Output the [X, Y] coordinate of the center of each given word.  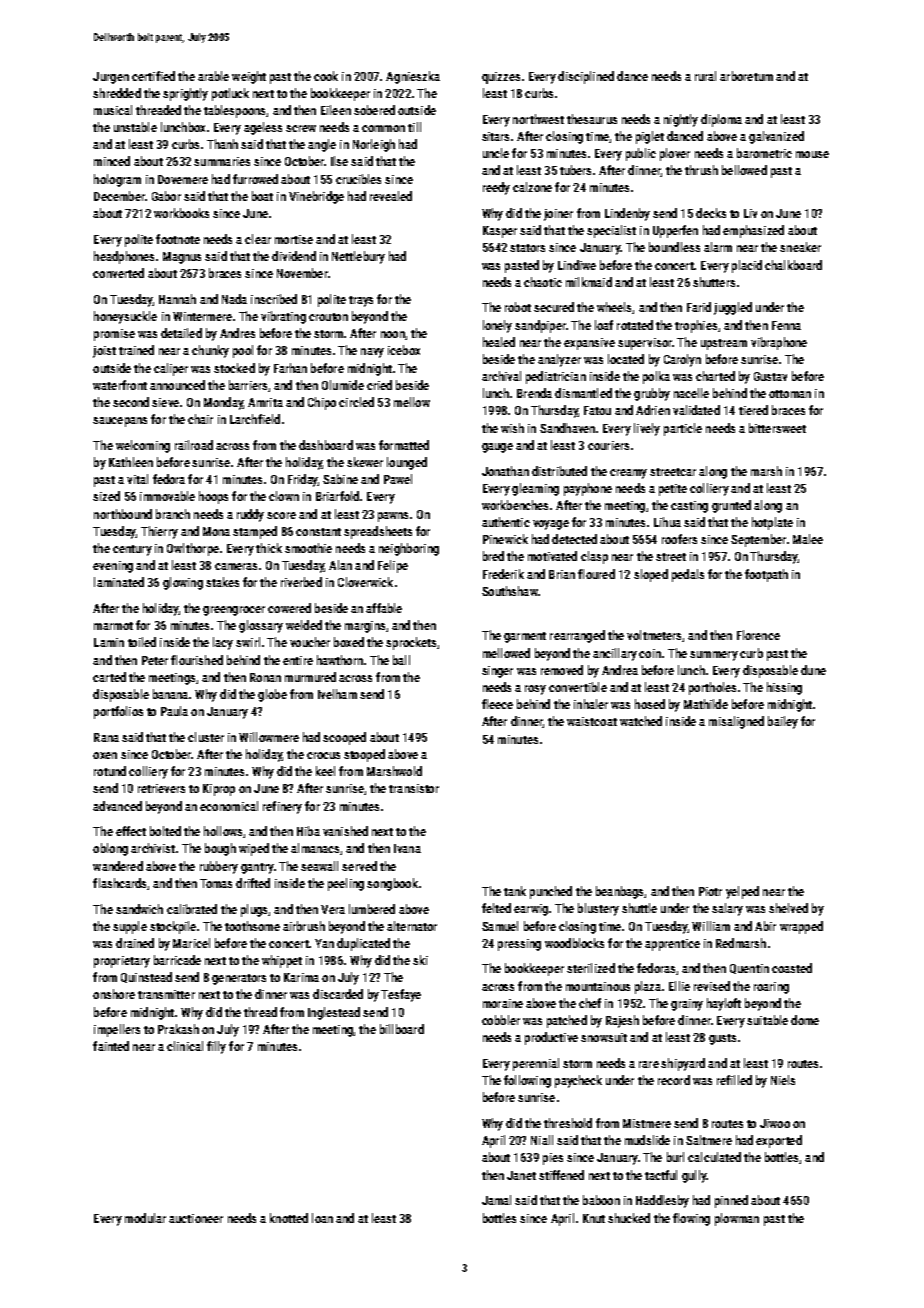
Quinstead [146, 977]
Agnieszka [413, 77]
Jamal [496, 1200]
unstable [135, 127]
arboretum [746, 76]
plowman [737, 1219]
